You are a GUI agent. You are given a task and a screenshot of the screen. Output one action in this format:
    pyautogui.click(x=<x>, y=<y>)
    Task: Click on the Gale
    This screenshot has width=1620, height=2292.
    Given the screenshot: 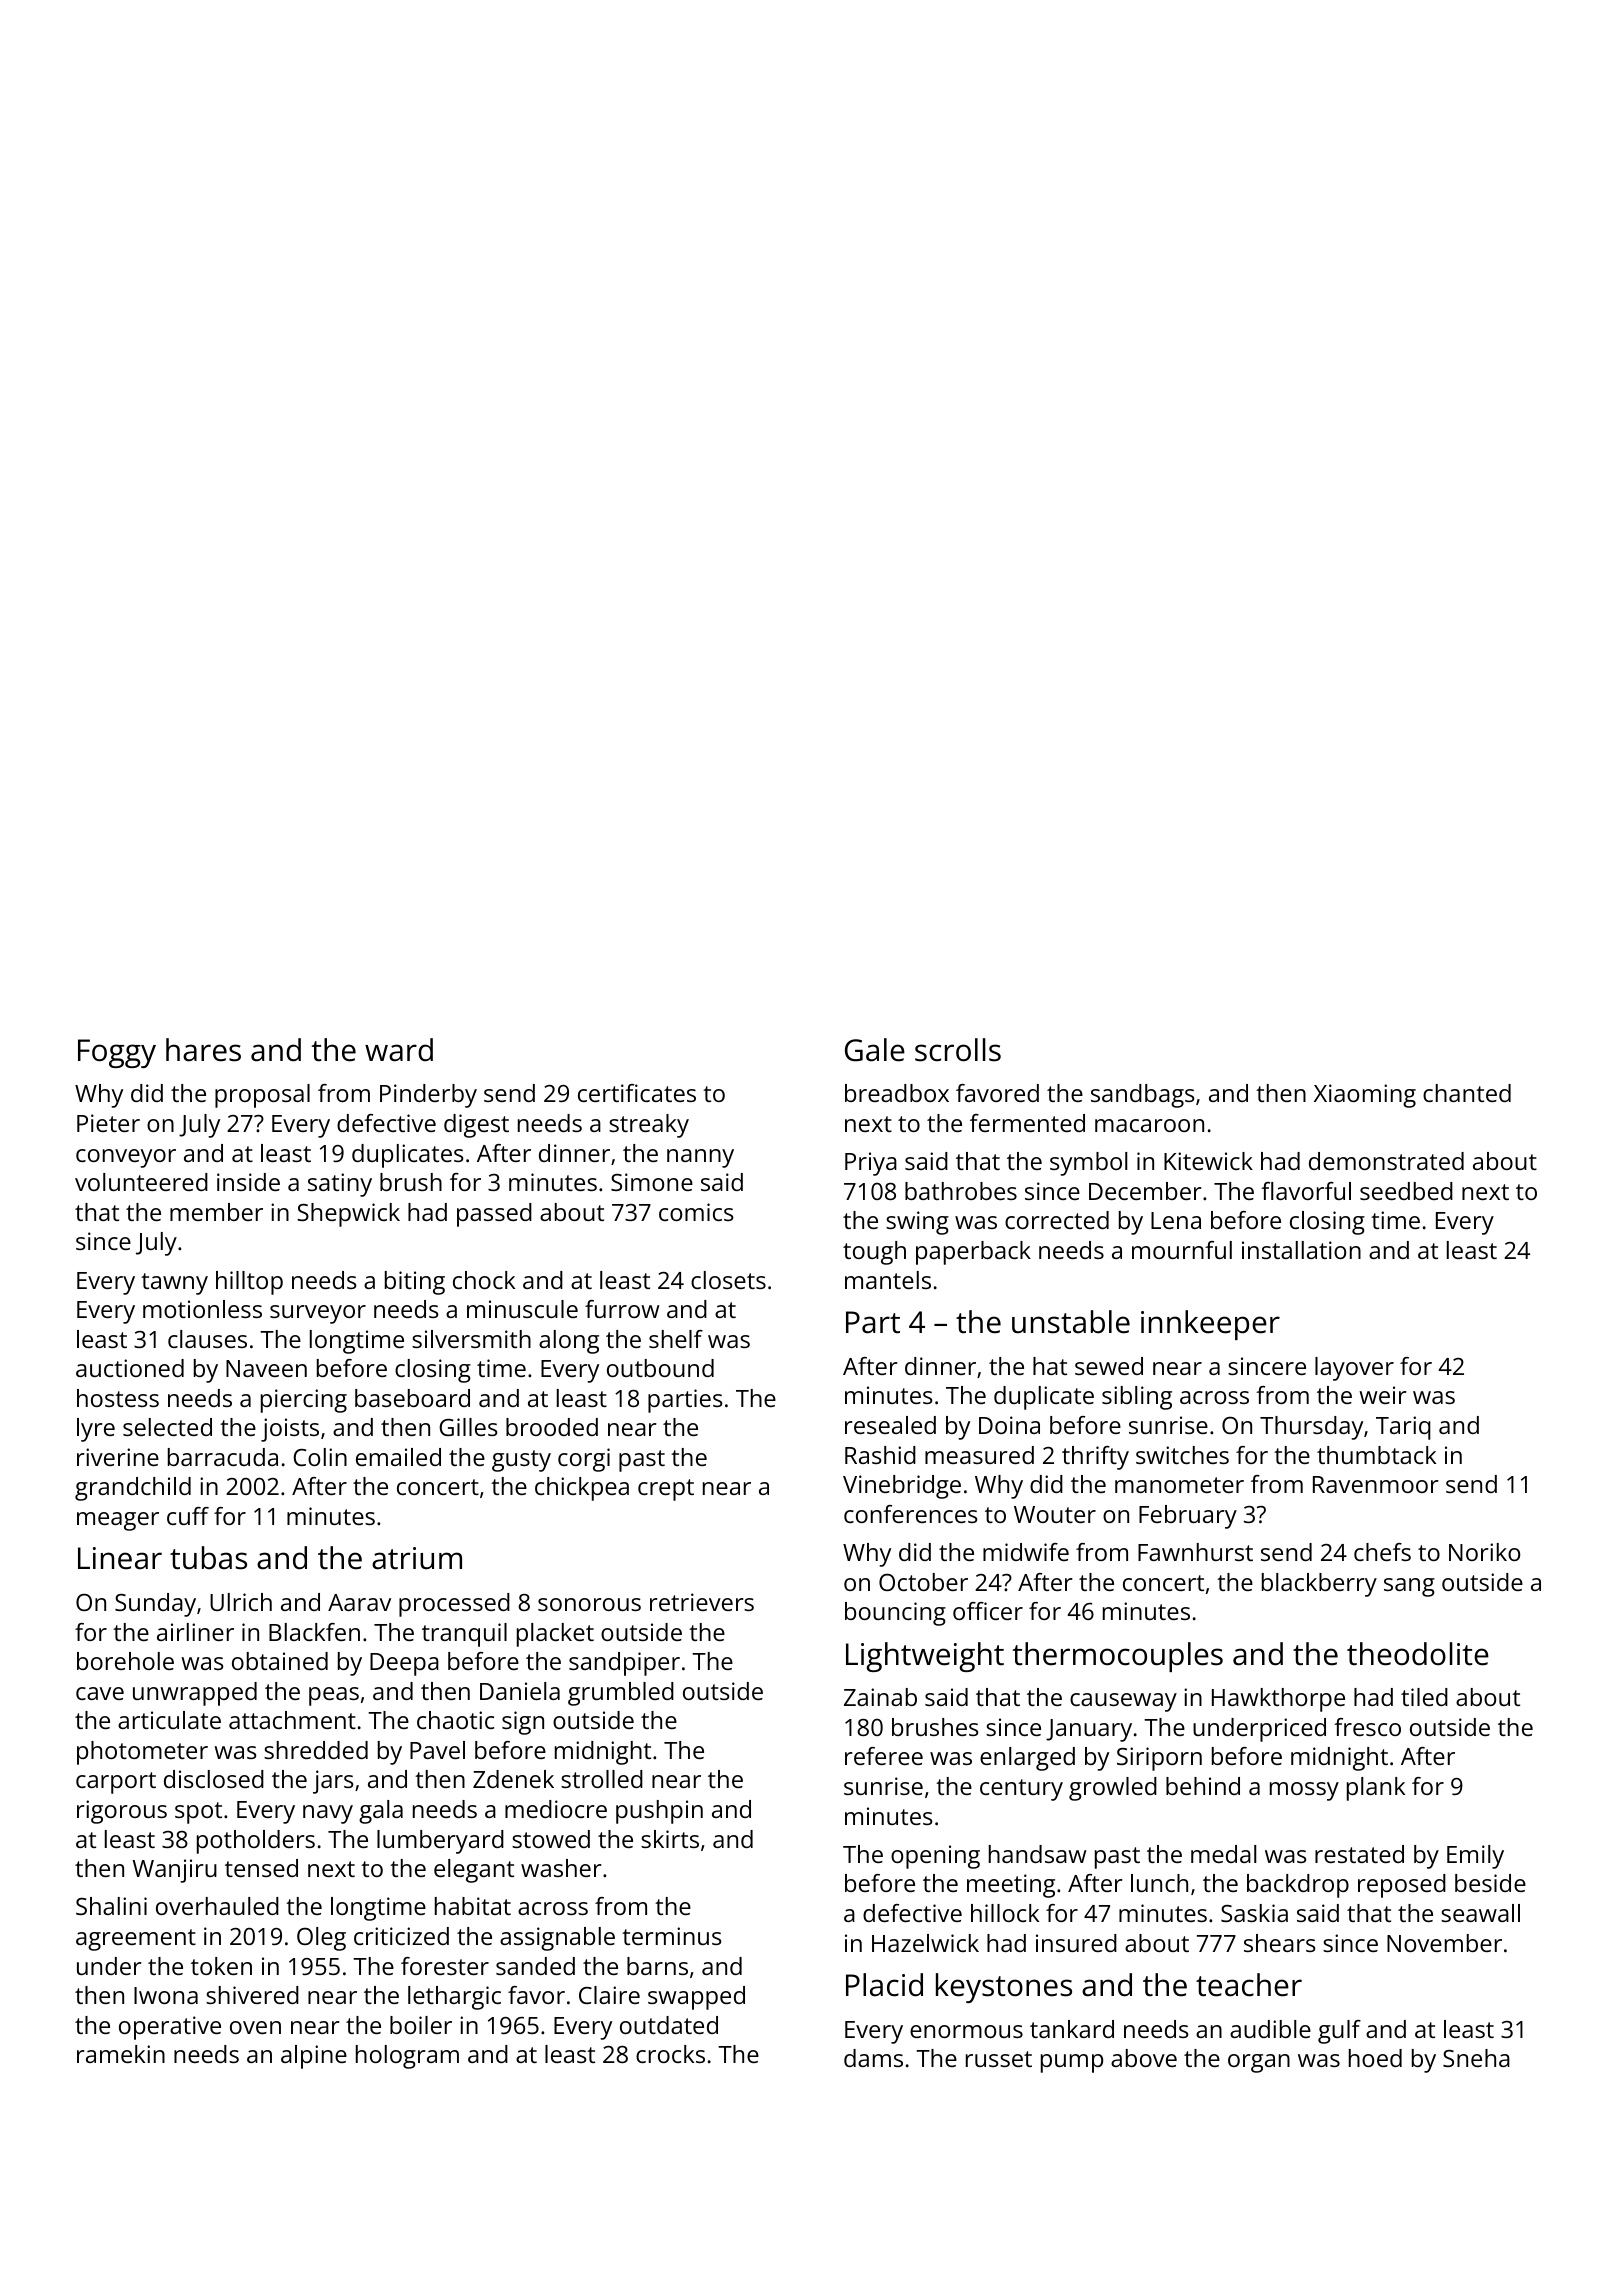 What is the action you would take?
    pyautogui.click(x=875, y=1050)
